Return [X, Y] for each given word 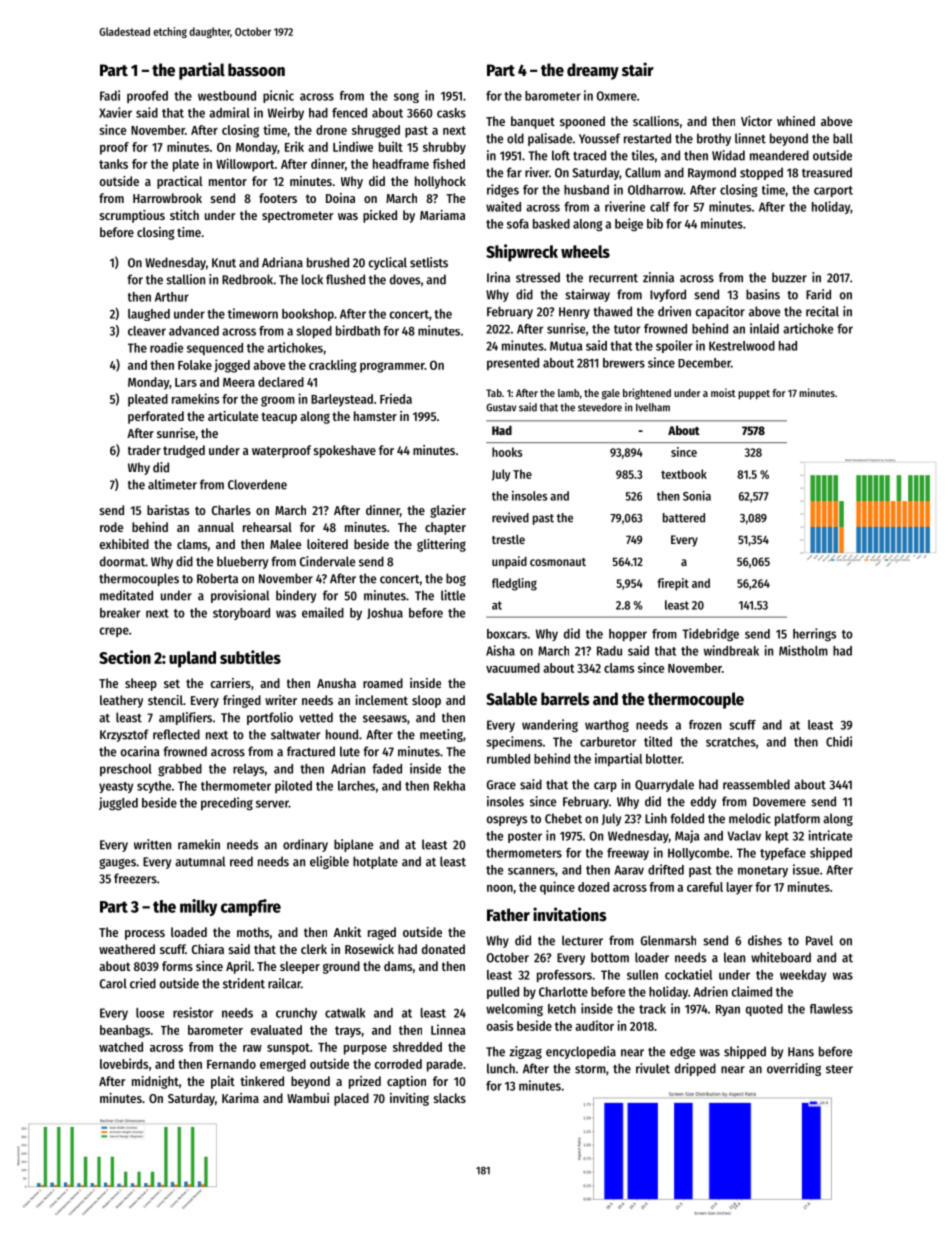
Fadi [110, 95]
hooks [507, 452]
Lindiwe [353, 146]
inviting [409, 1099]
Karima [240, 1098]
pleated [148, 400]
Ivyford [668, 295]
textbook [684, 474]
